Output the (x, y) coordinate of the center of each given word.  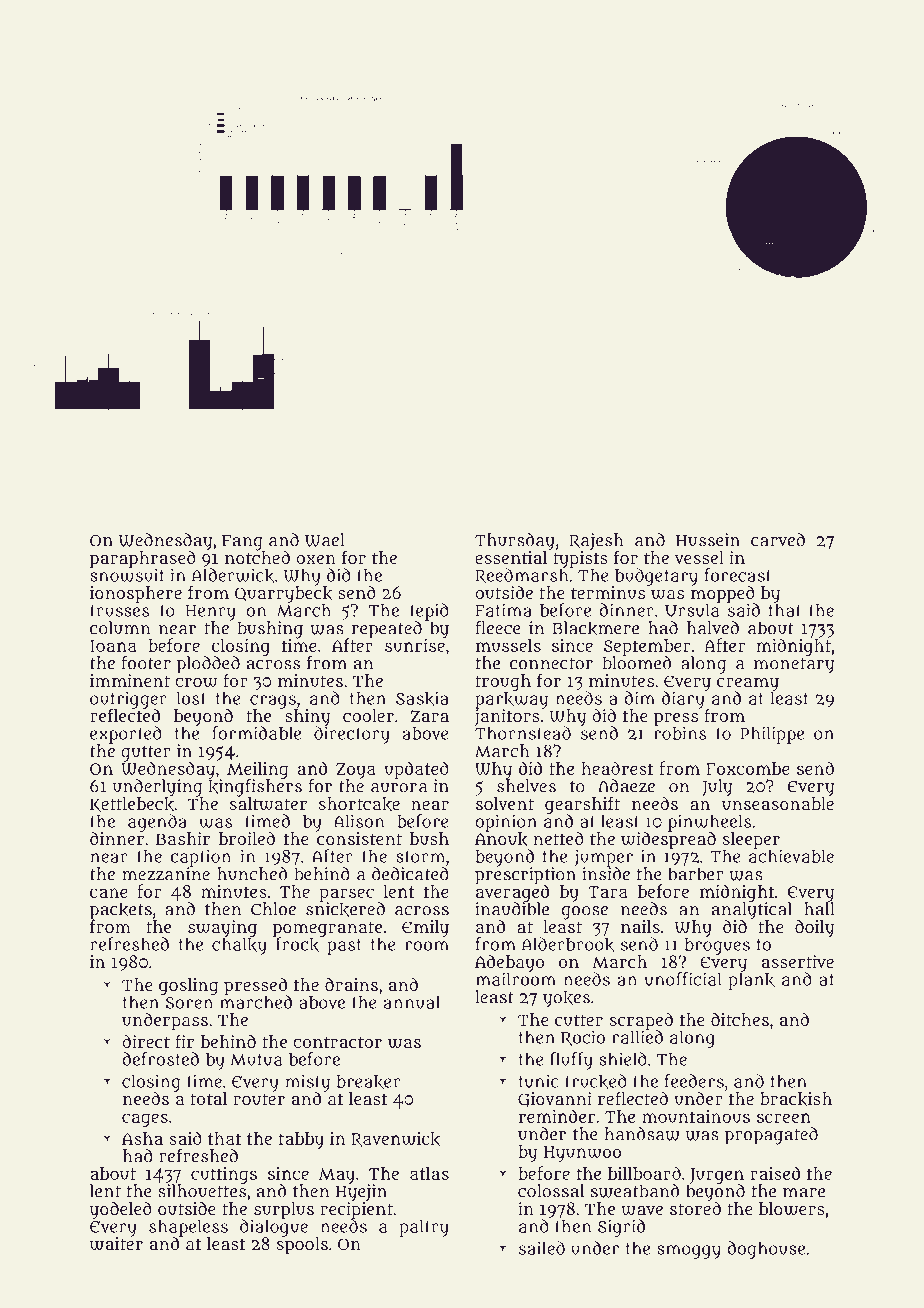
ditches (740, 1019)
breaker (368, 1082)
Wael (325, 540)
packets (121, 910)
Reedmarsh (522, 576)
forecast (738, 575)
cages (145, 1120)
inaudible (512, 909)
